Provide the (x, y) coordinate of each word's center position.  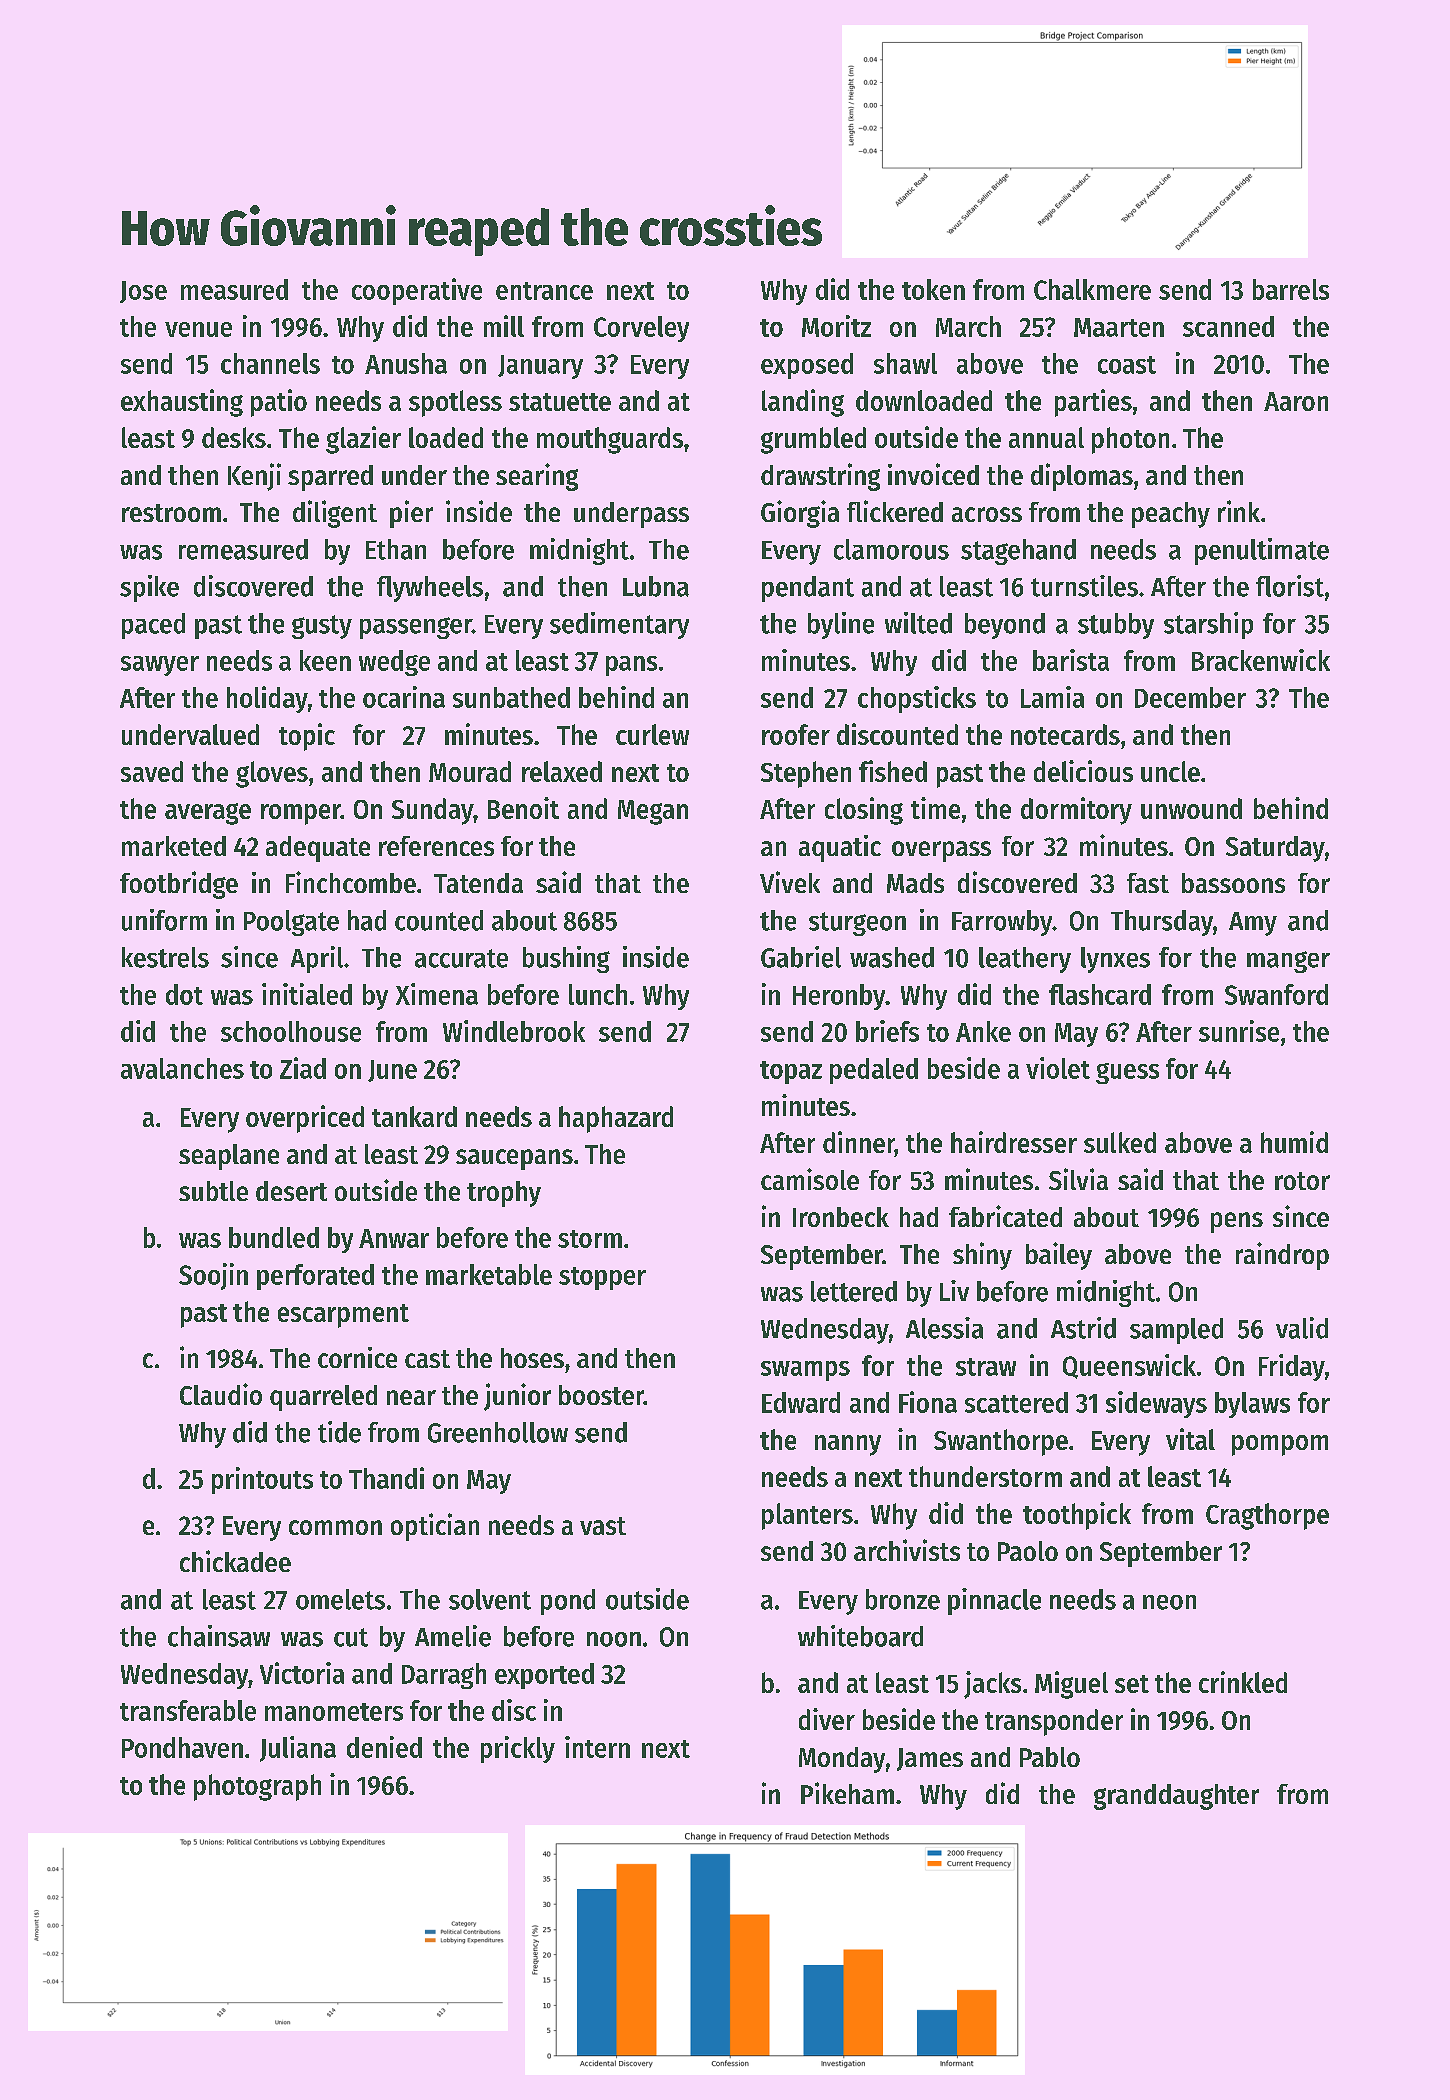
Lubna (656, 586)
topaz (791, 1072)
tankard (414, 1116)
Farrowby (1002, 923)
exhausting (182, 403)
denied (384, 1747)
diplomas (1082, 477)
